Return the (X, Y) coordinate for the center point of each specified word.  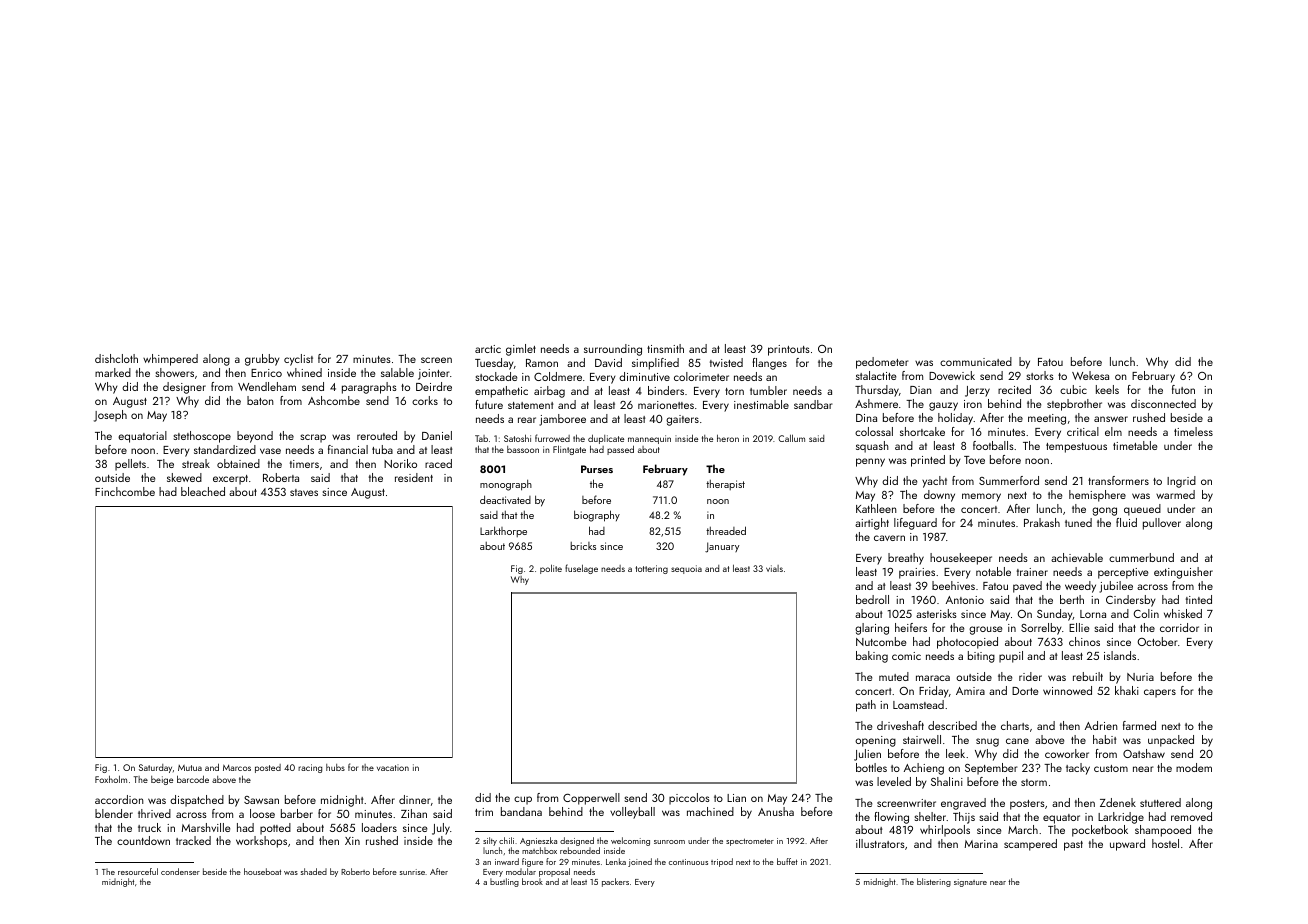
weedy (1080, 587)
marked (113, 372)
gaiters (682, 420)
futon (1183, 389)
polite (551, 569)
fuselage (581, 569)
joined (640, 862)
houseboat (262, 871)
